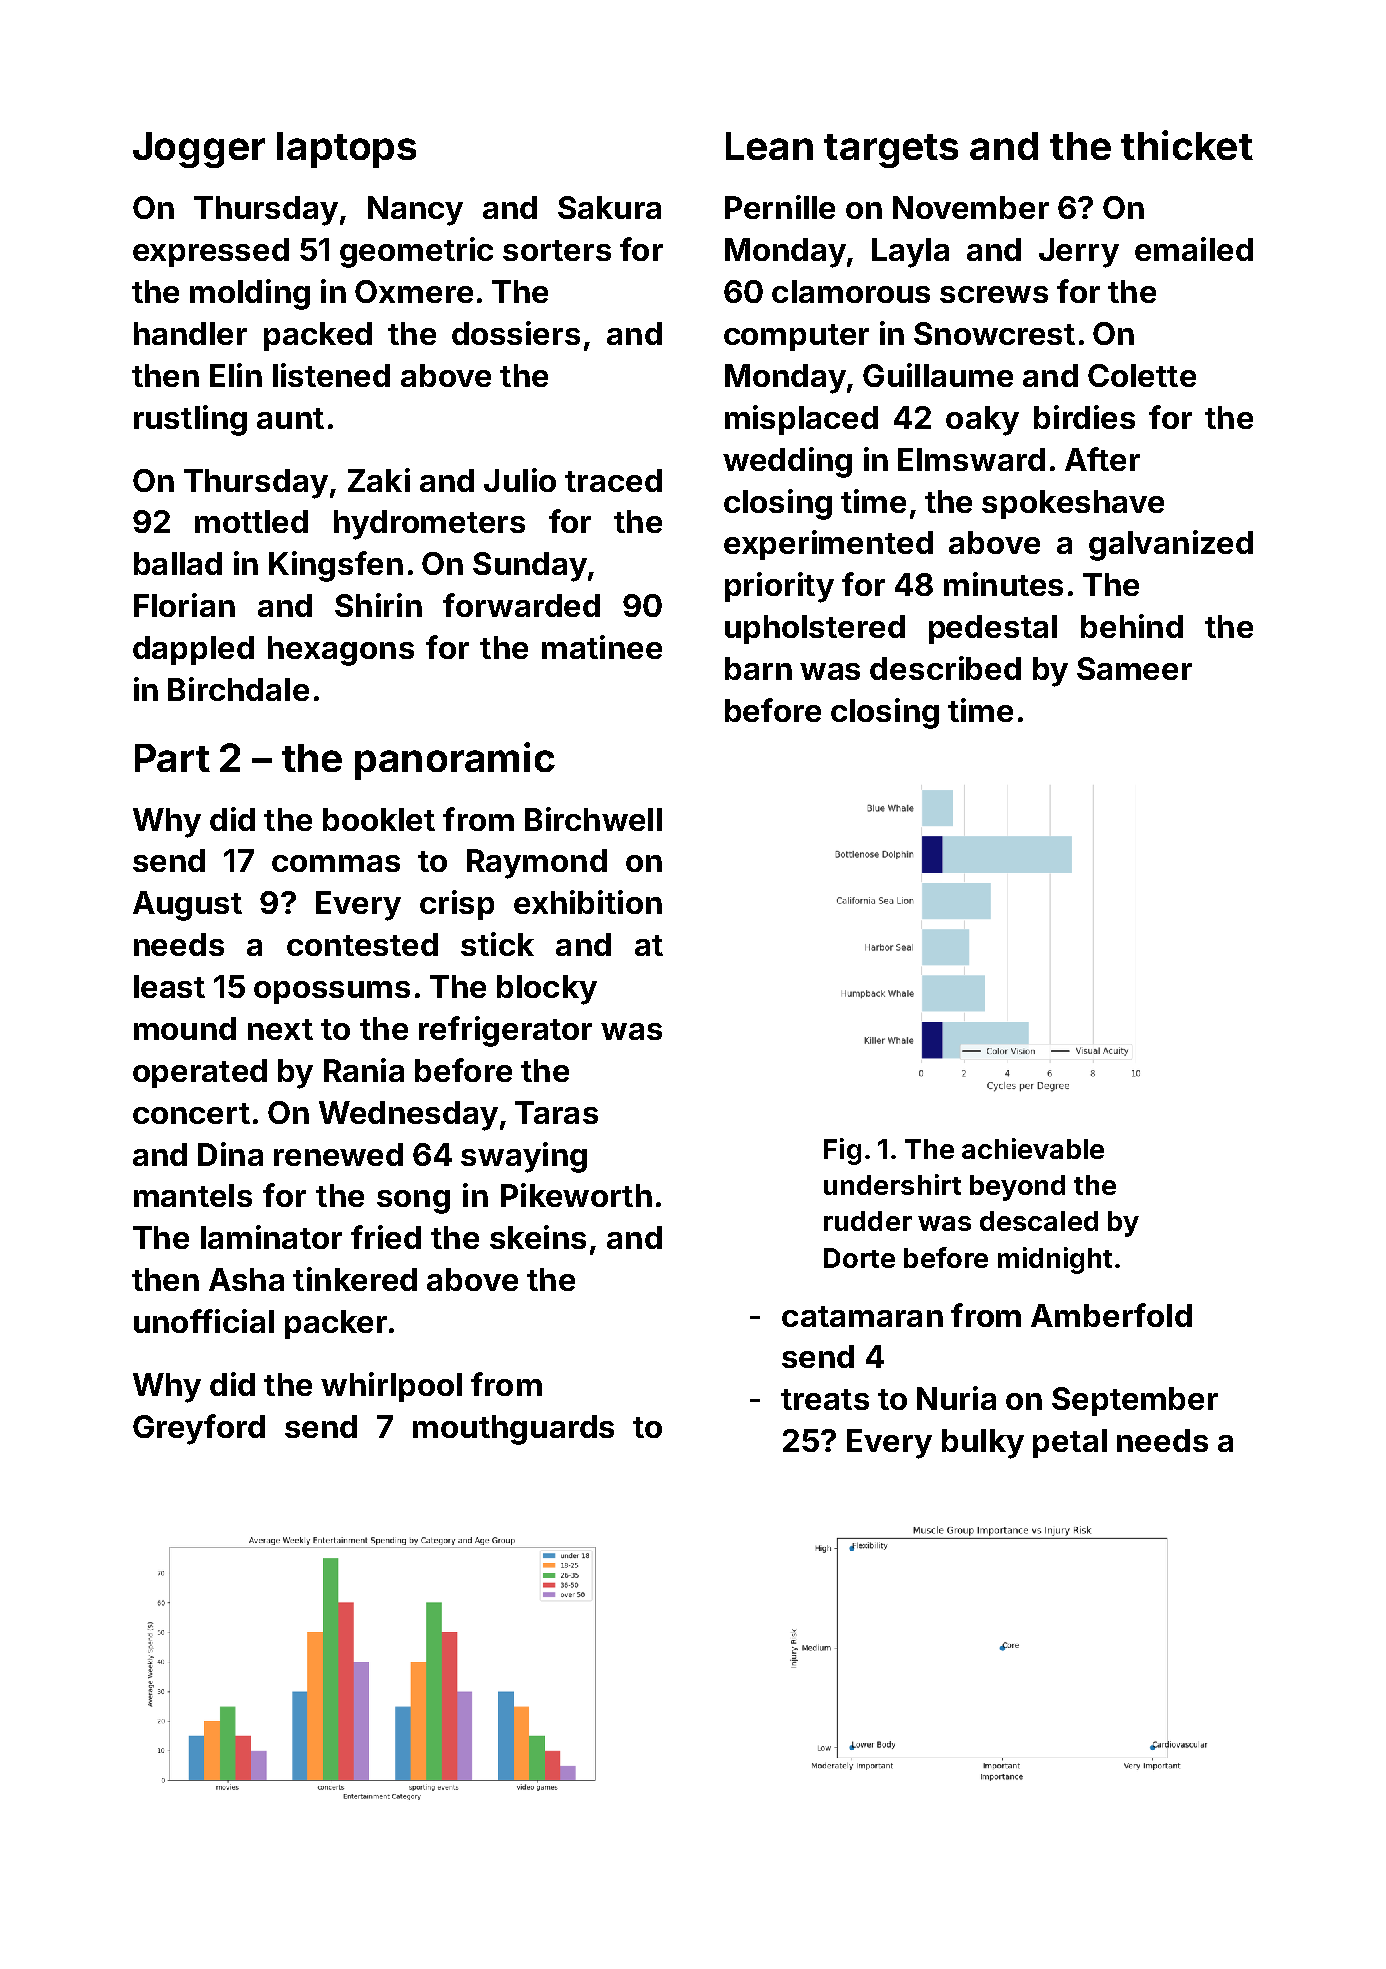  What do you see at coordinates (945, 668) in the image?
I see `described` at bounding box center [945, 668].
